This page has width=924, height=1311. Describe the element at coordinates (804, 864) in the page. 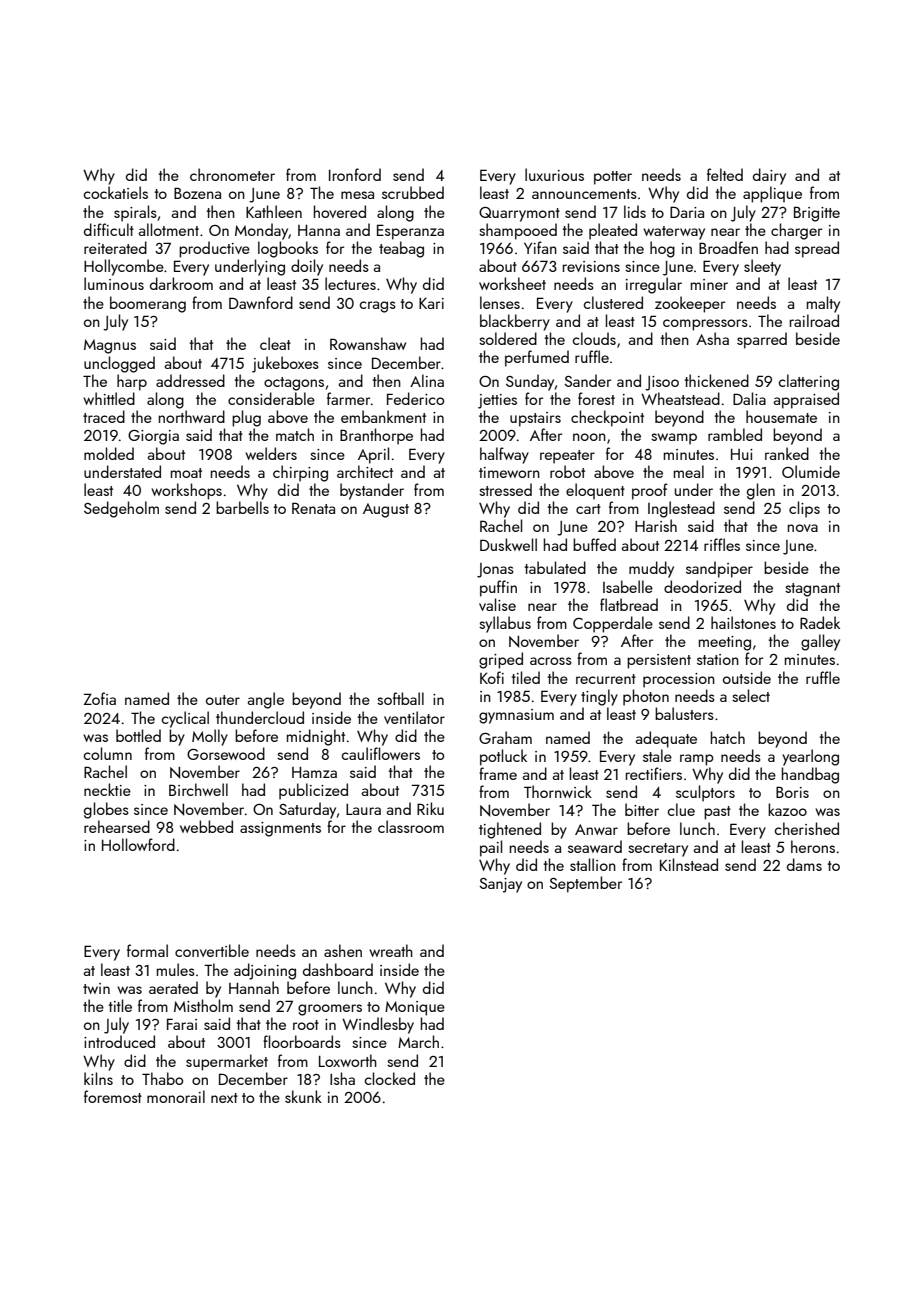

I see `dams` at that location.
